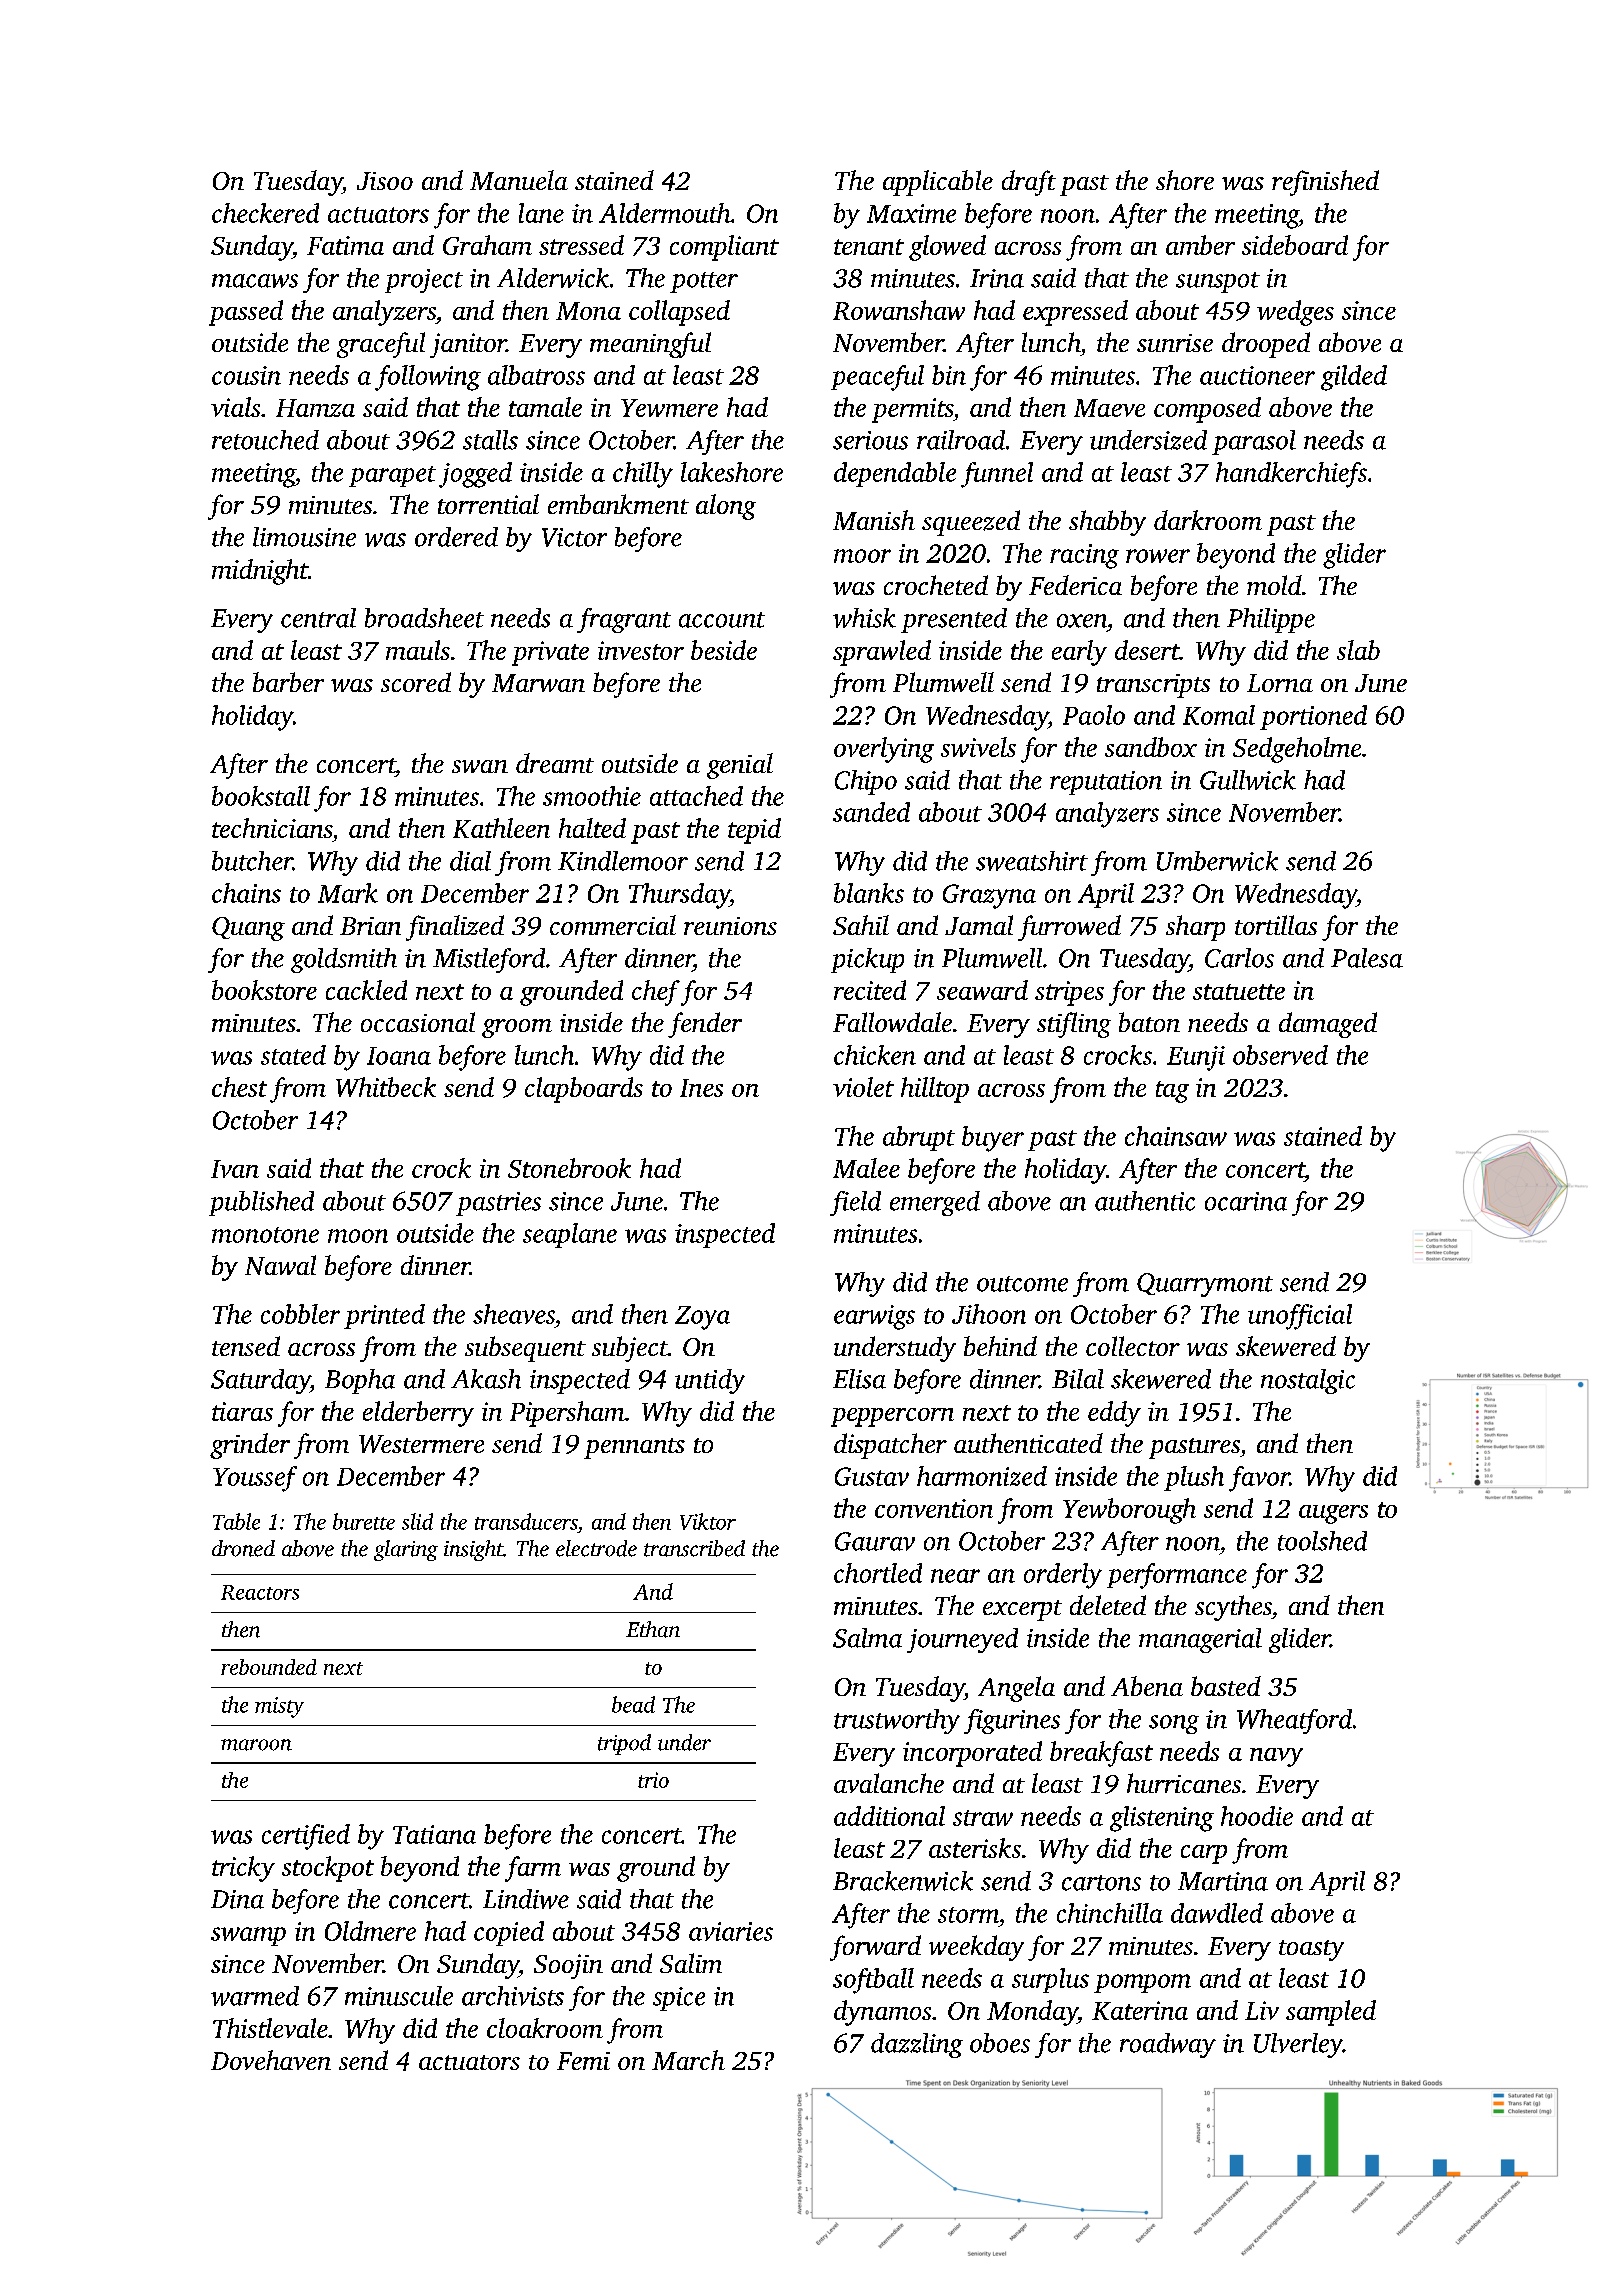  I want to click on Mistleford, so click(489, 960).
